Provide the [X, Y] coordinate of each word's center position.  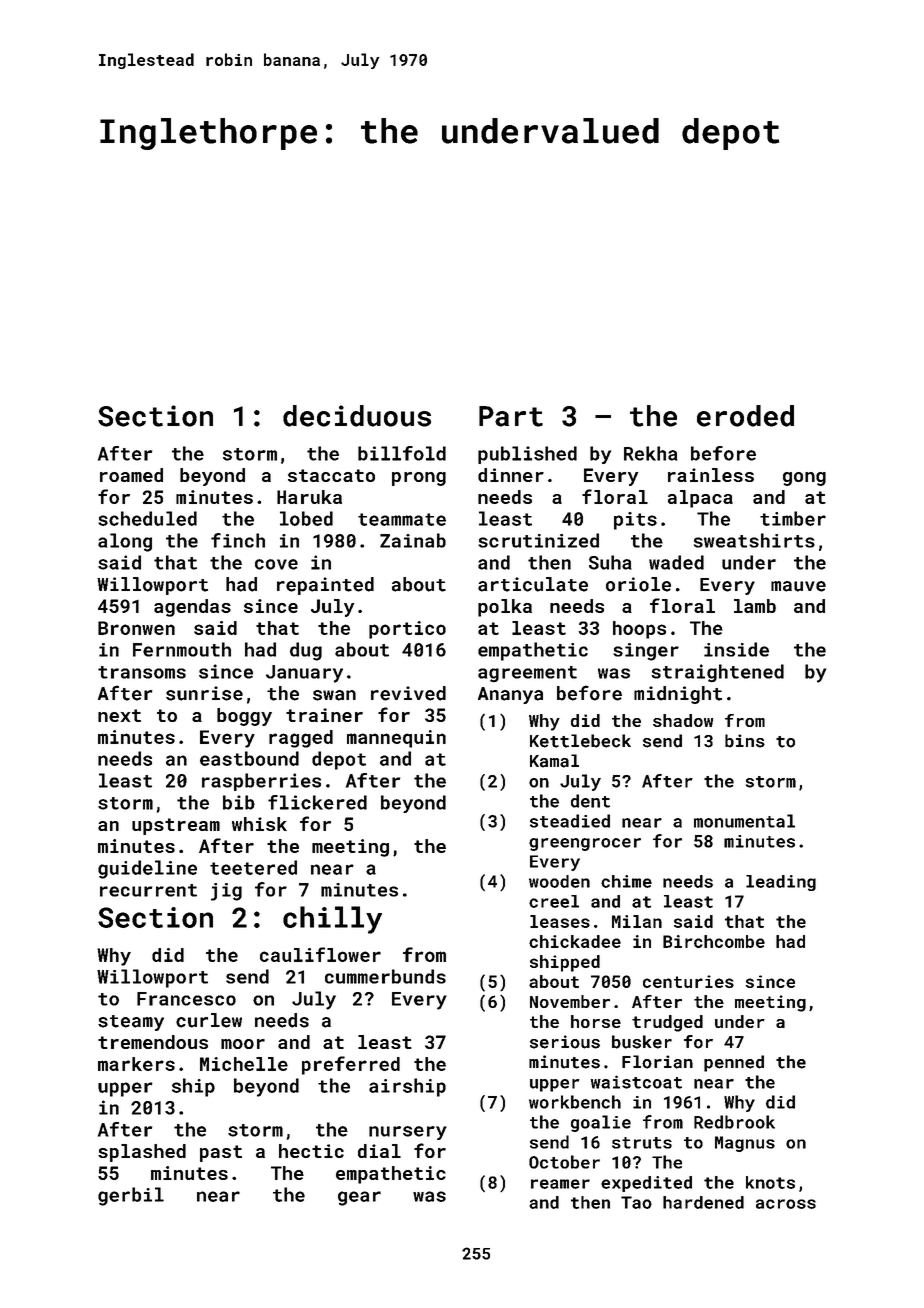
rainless [711, 475]
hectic [311, 1151]
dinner [511, 475]
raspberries [261, 782]
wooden [559, 881]
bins [745, 741]
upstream [176, 826]
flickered [317, 802]
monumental [744, 821]
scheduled [147, 518]
